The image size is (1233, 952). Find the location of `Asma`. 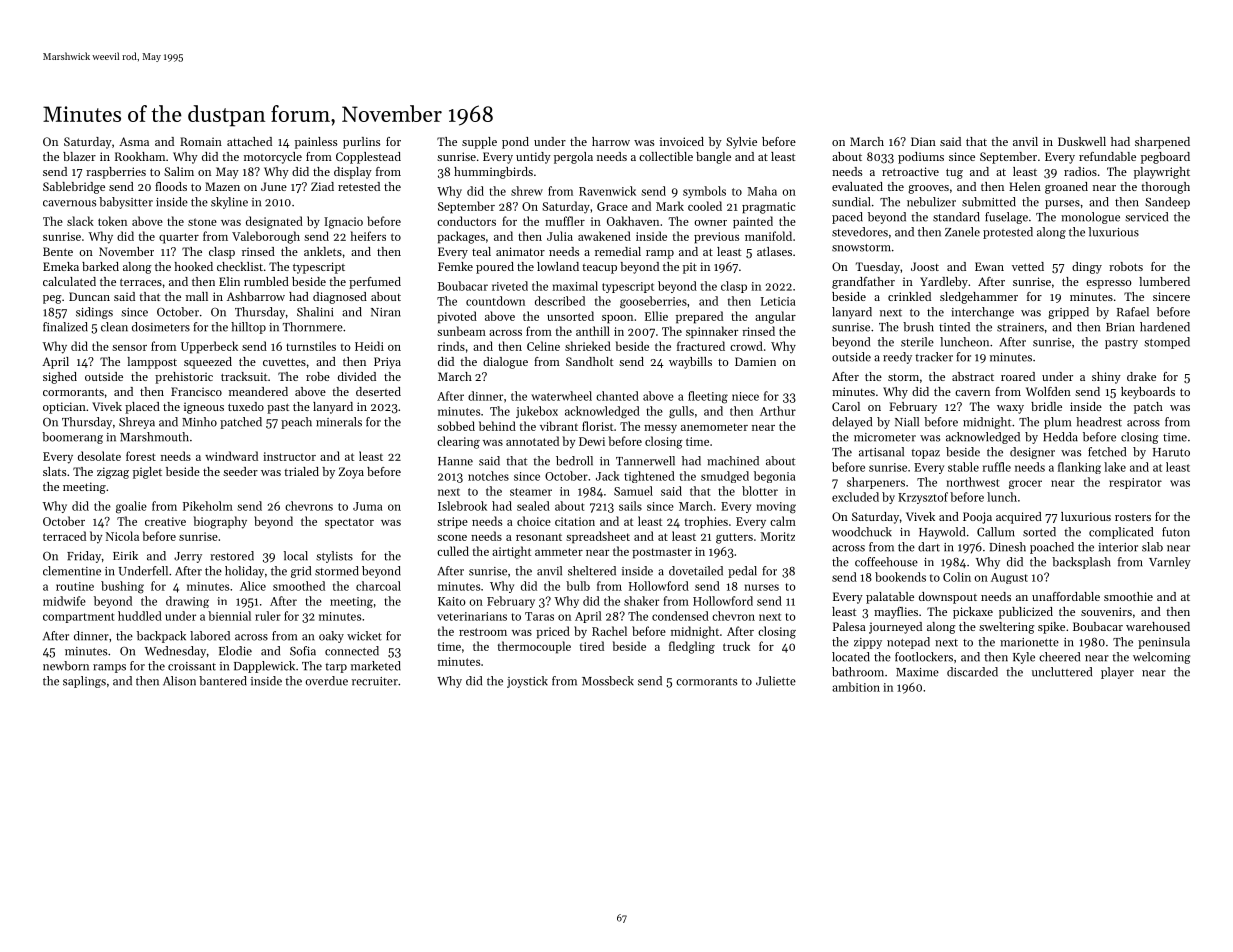

Asma is located at coordinates (134, 141).
